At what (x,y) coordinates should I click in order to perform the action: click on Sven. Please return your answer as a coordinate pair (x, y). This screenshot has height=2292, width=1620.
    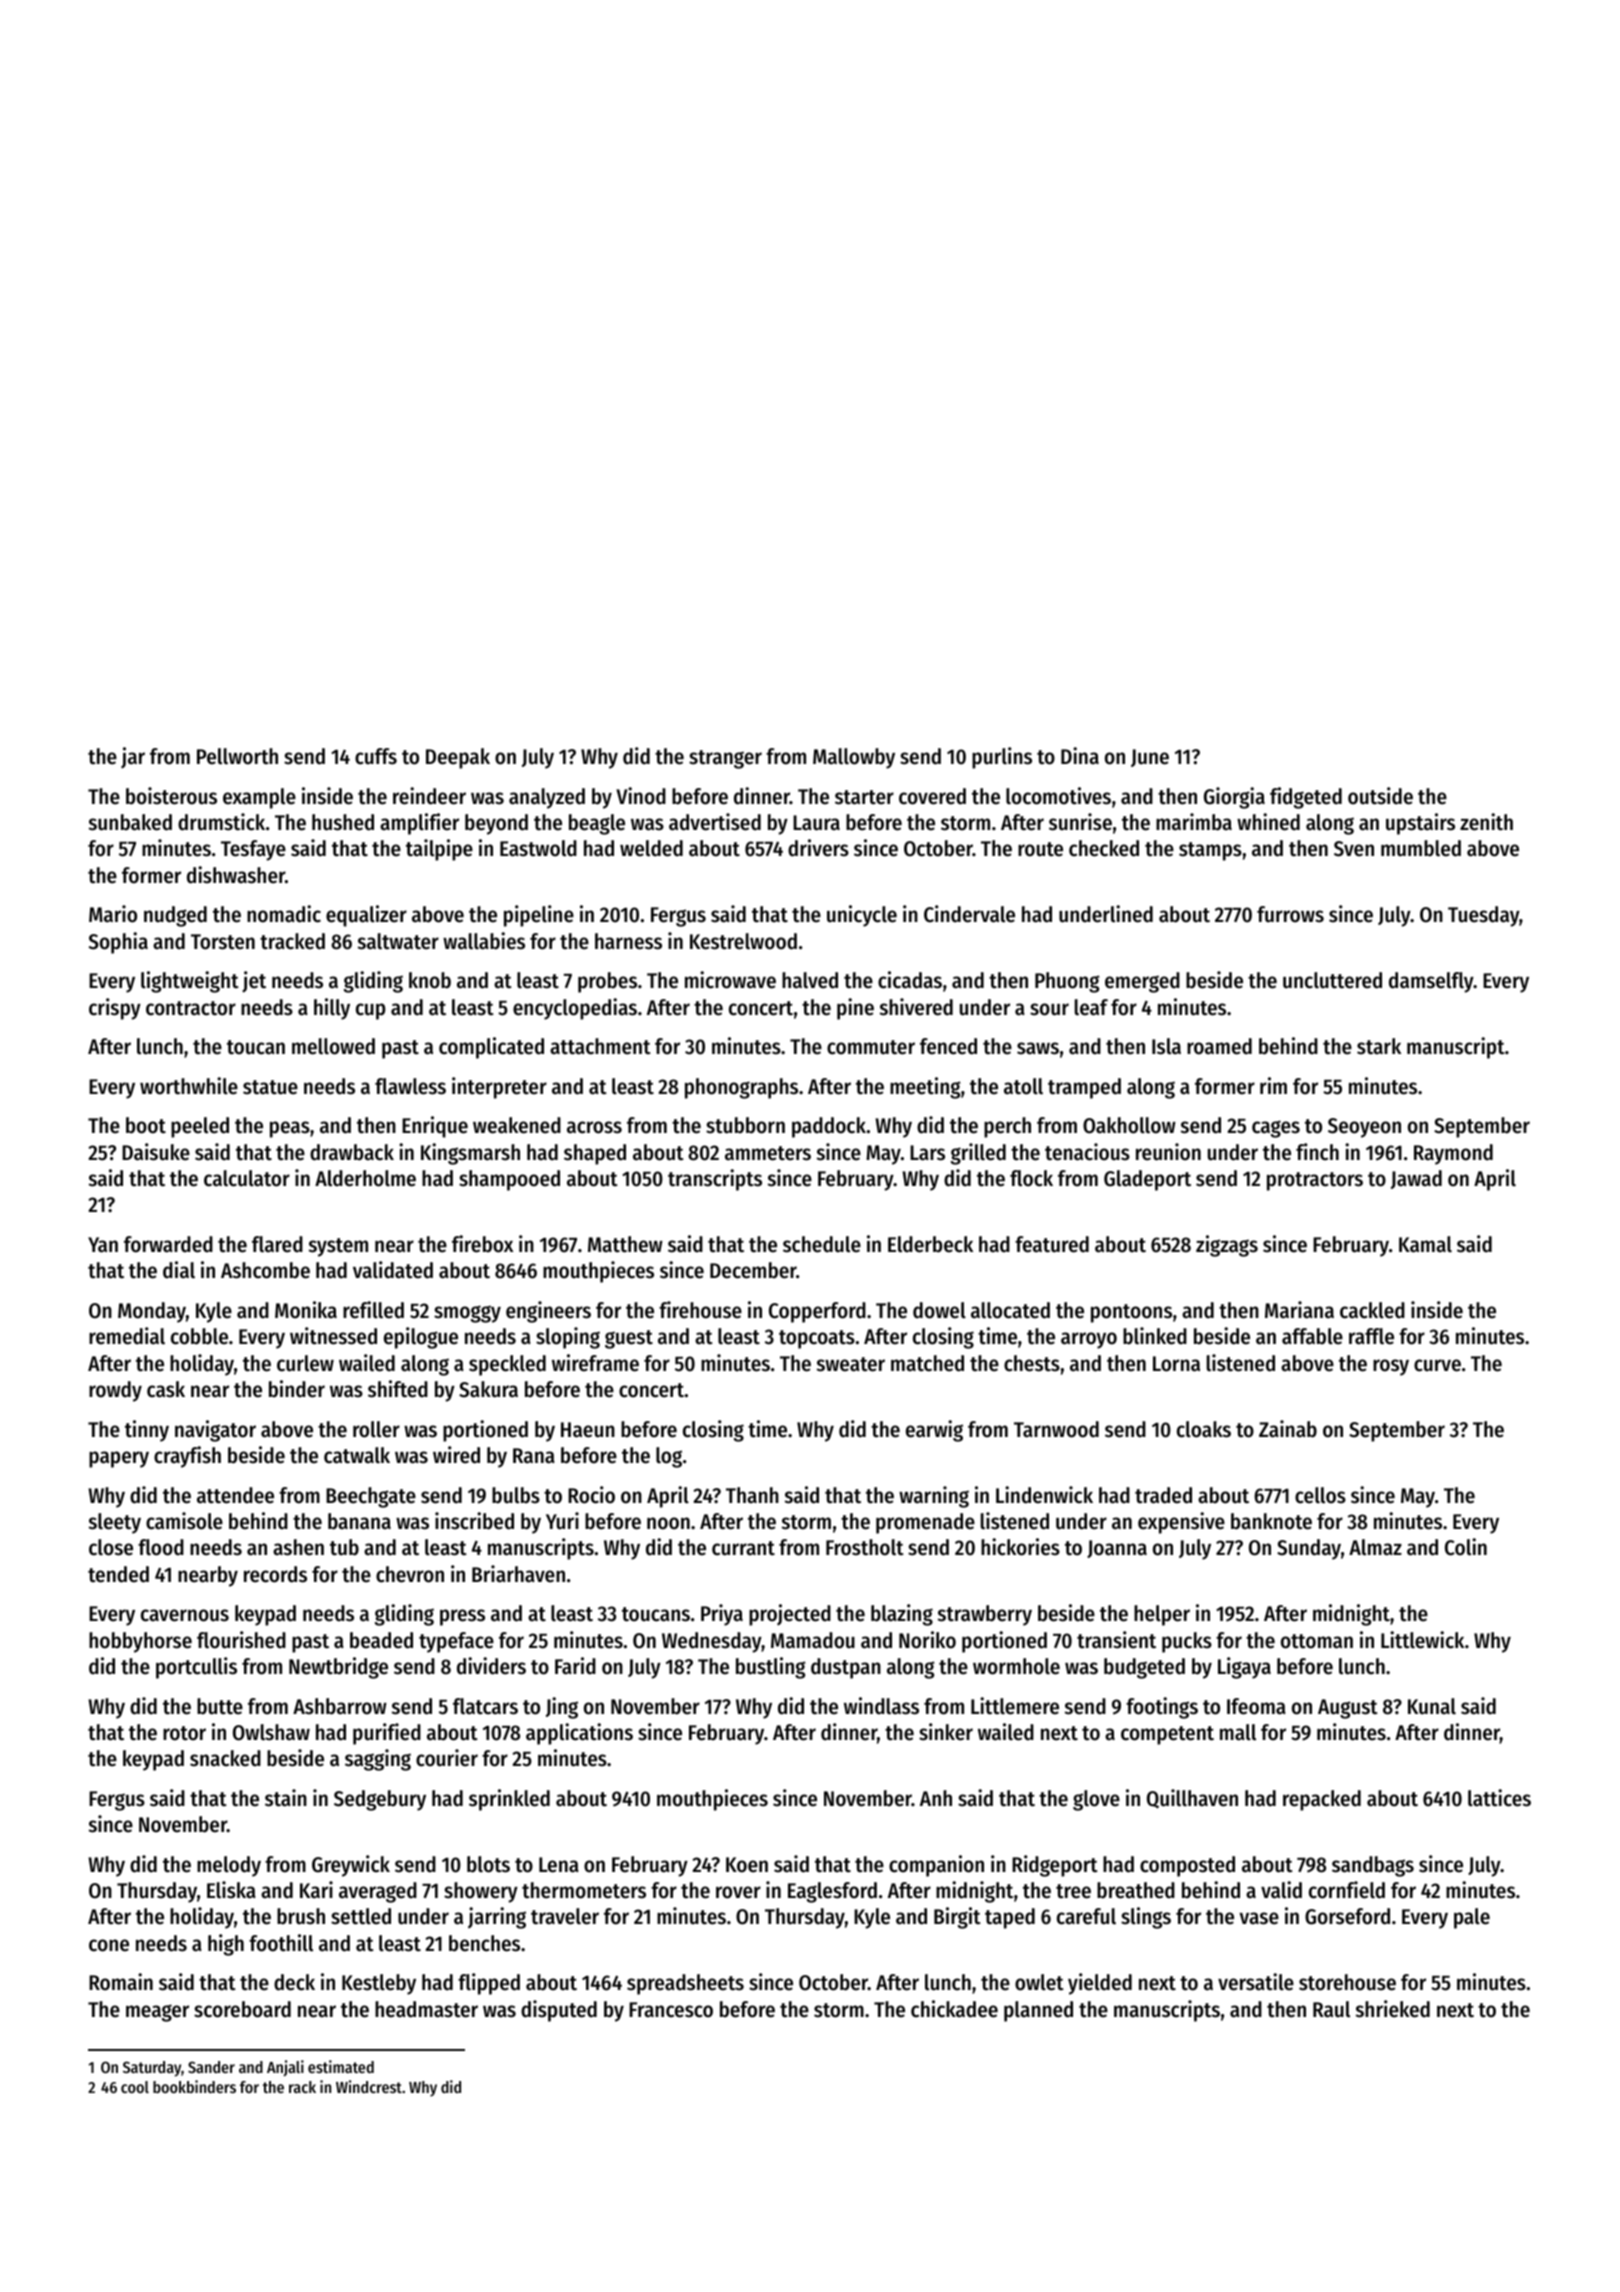
    Looking at the image, I should click on (1354, 849).
